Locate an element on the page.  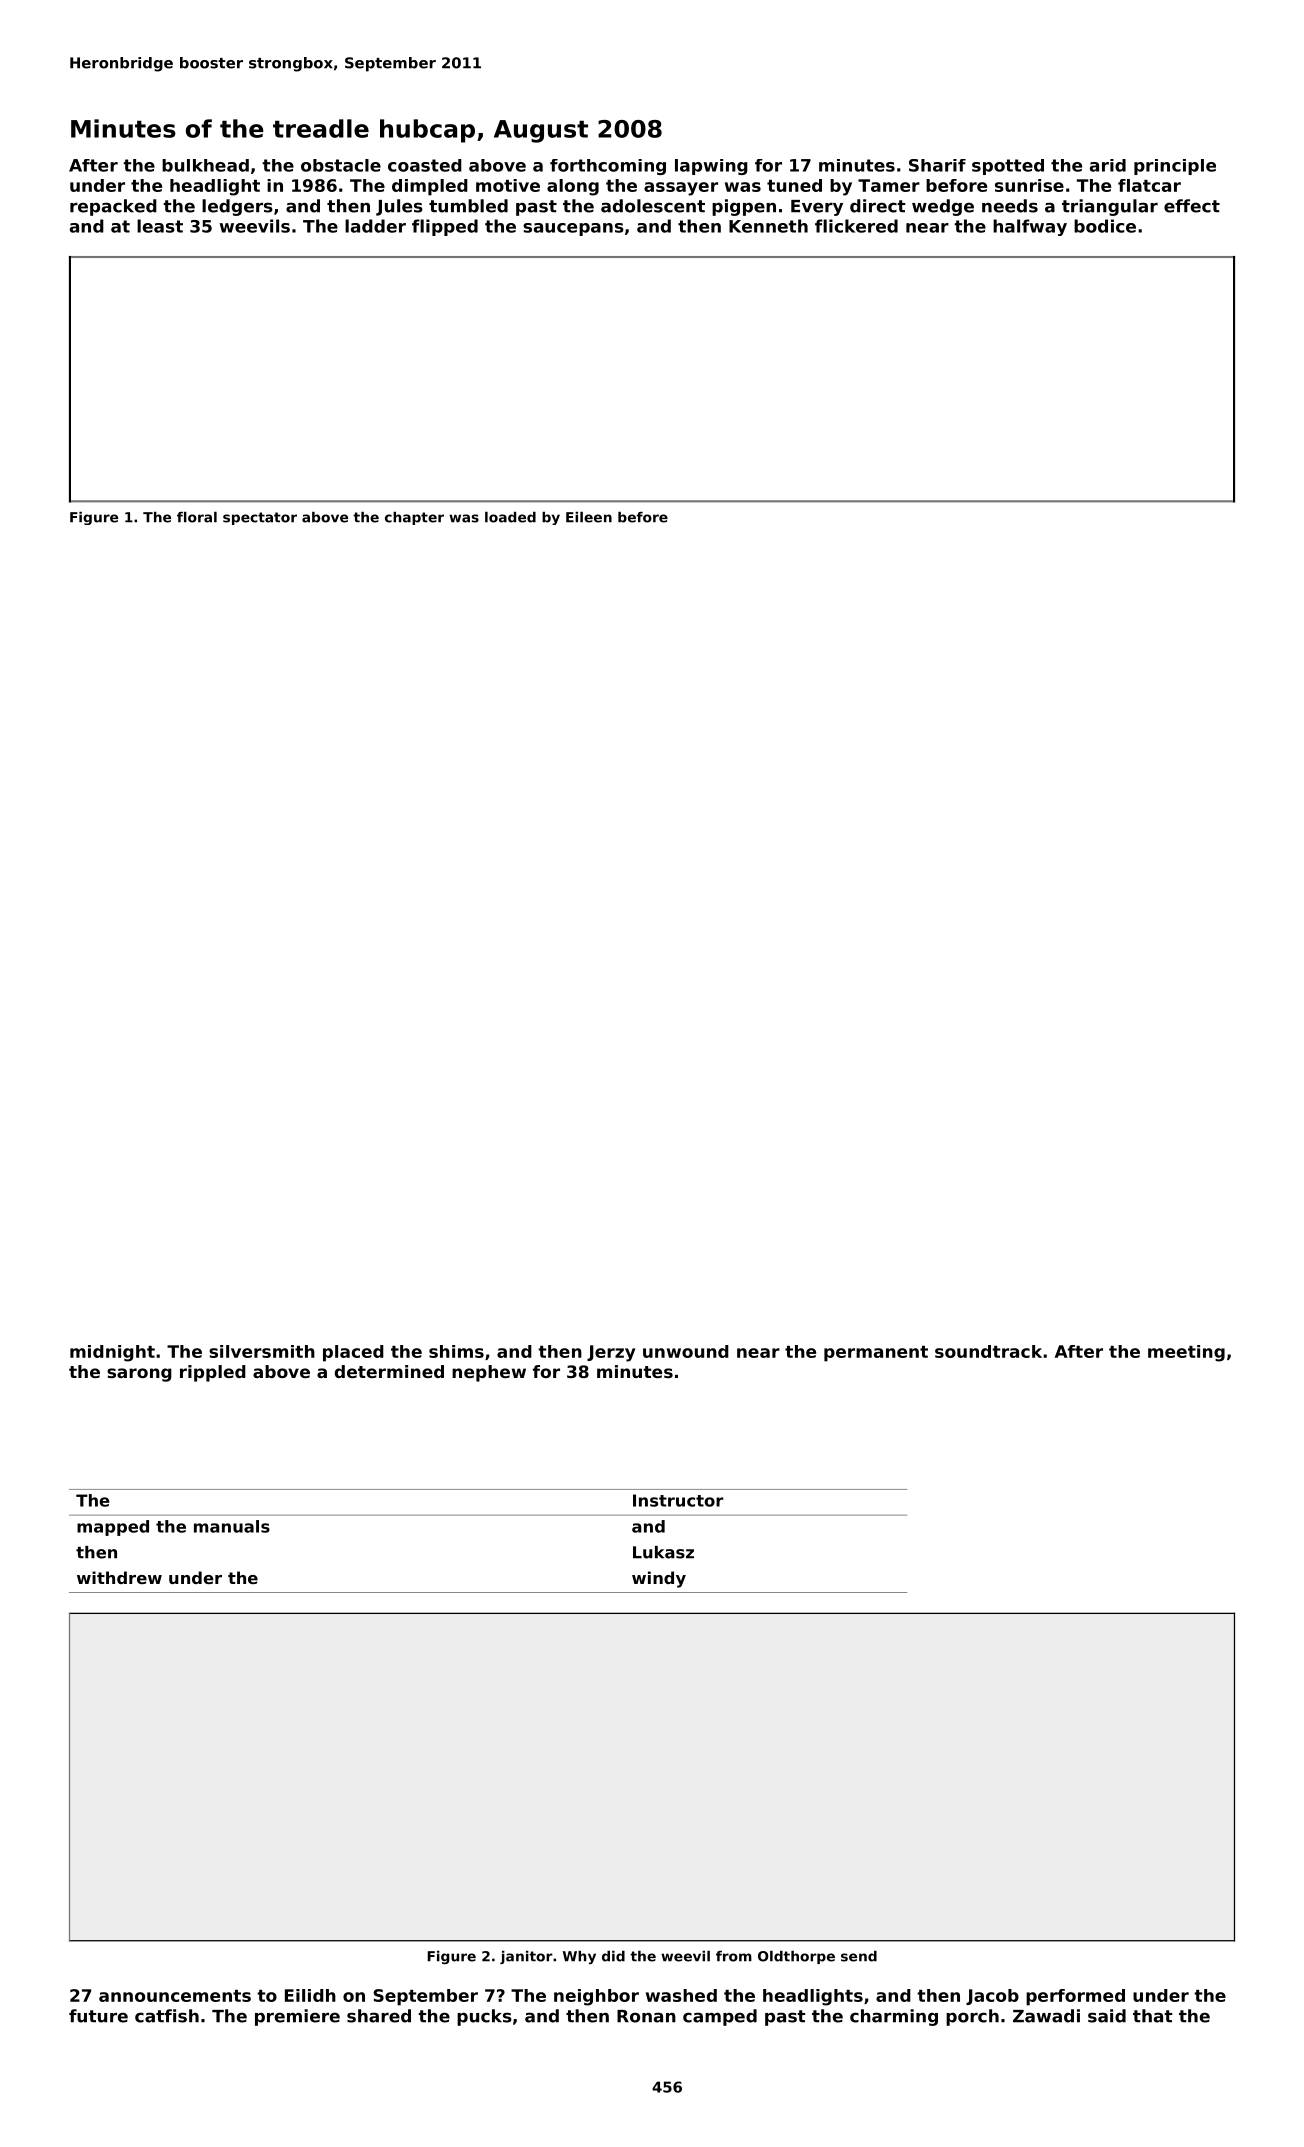
Jerzy is located at coordinates (611, 1353).
